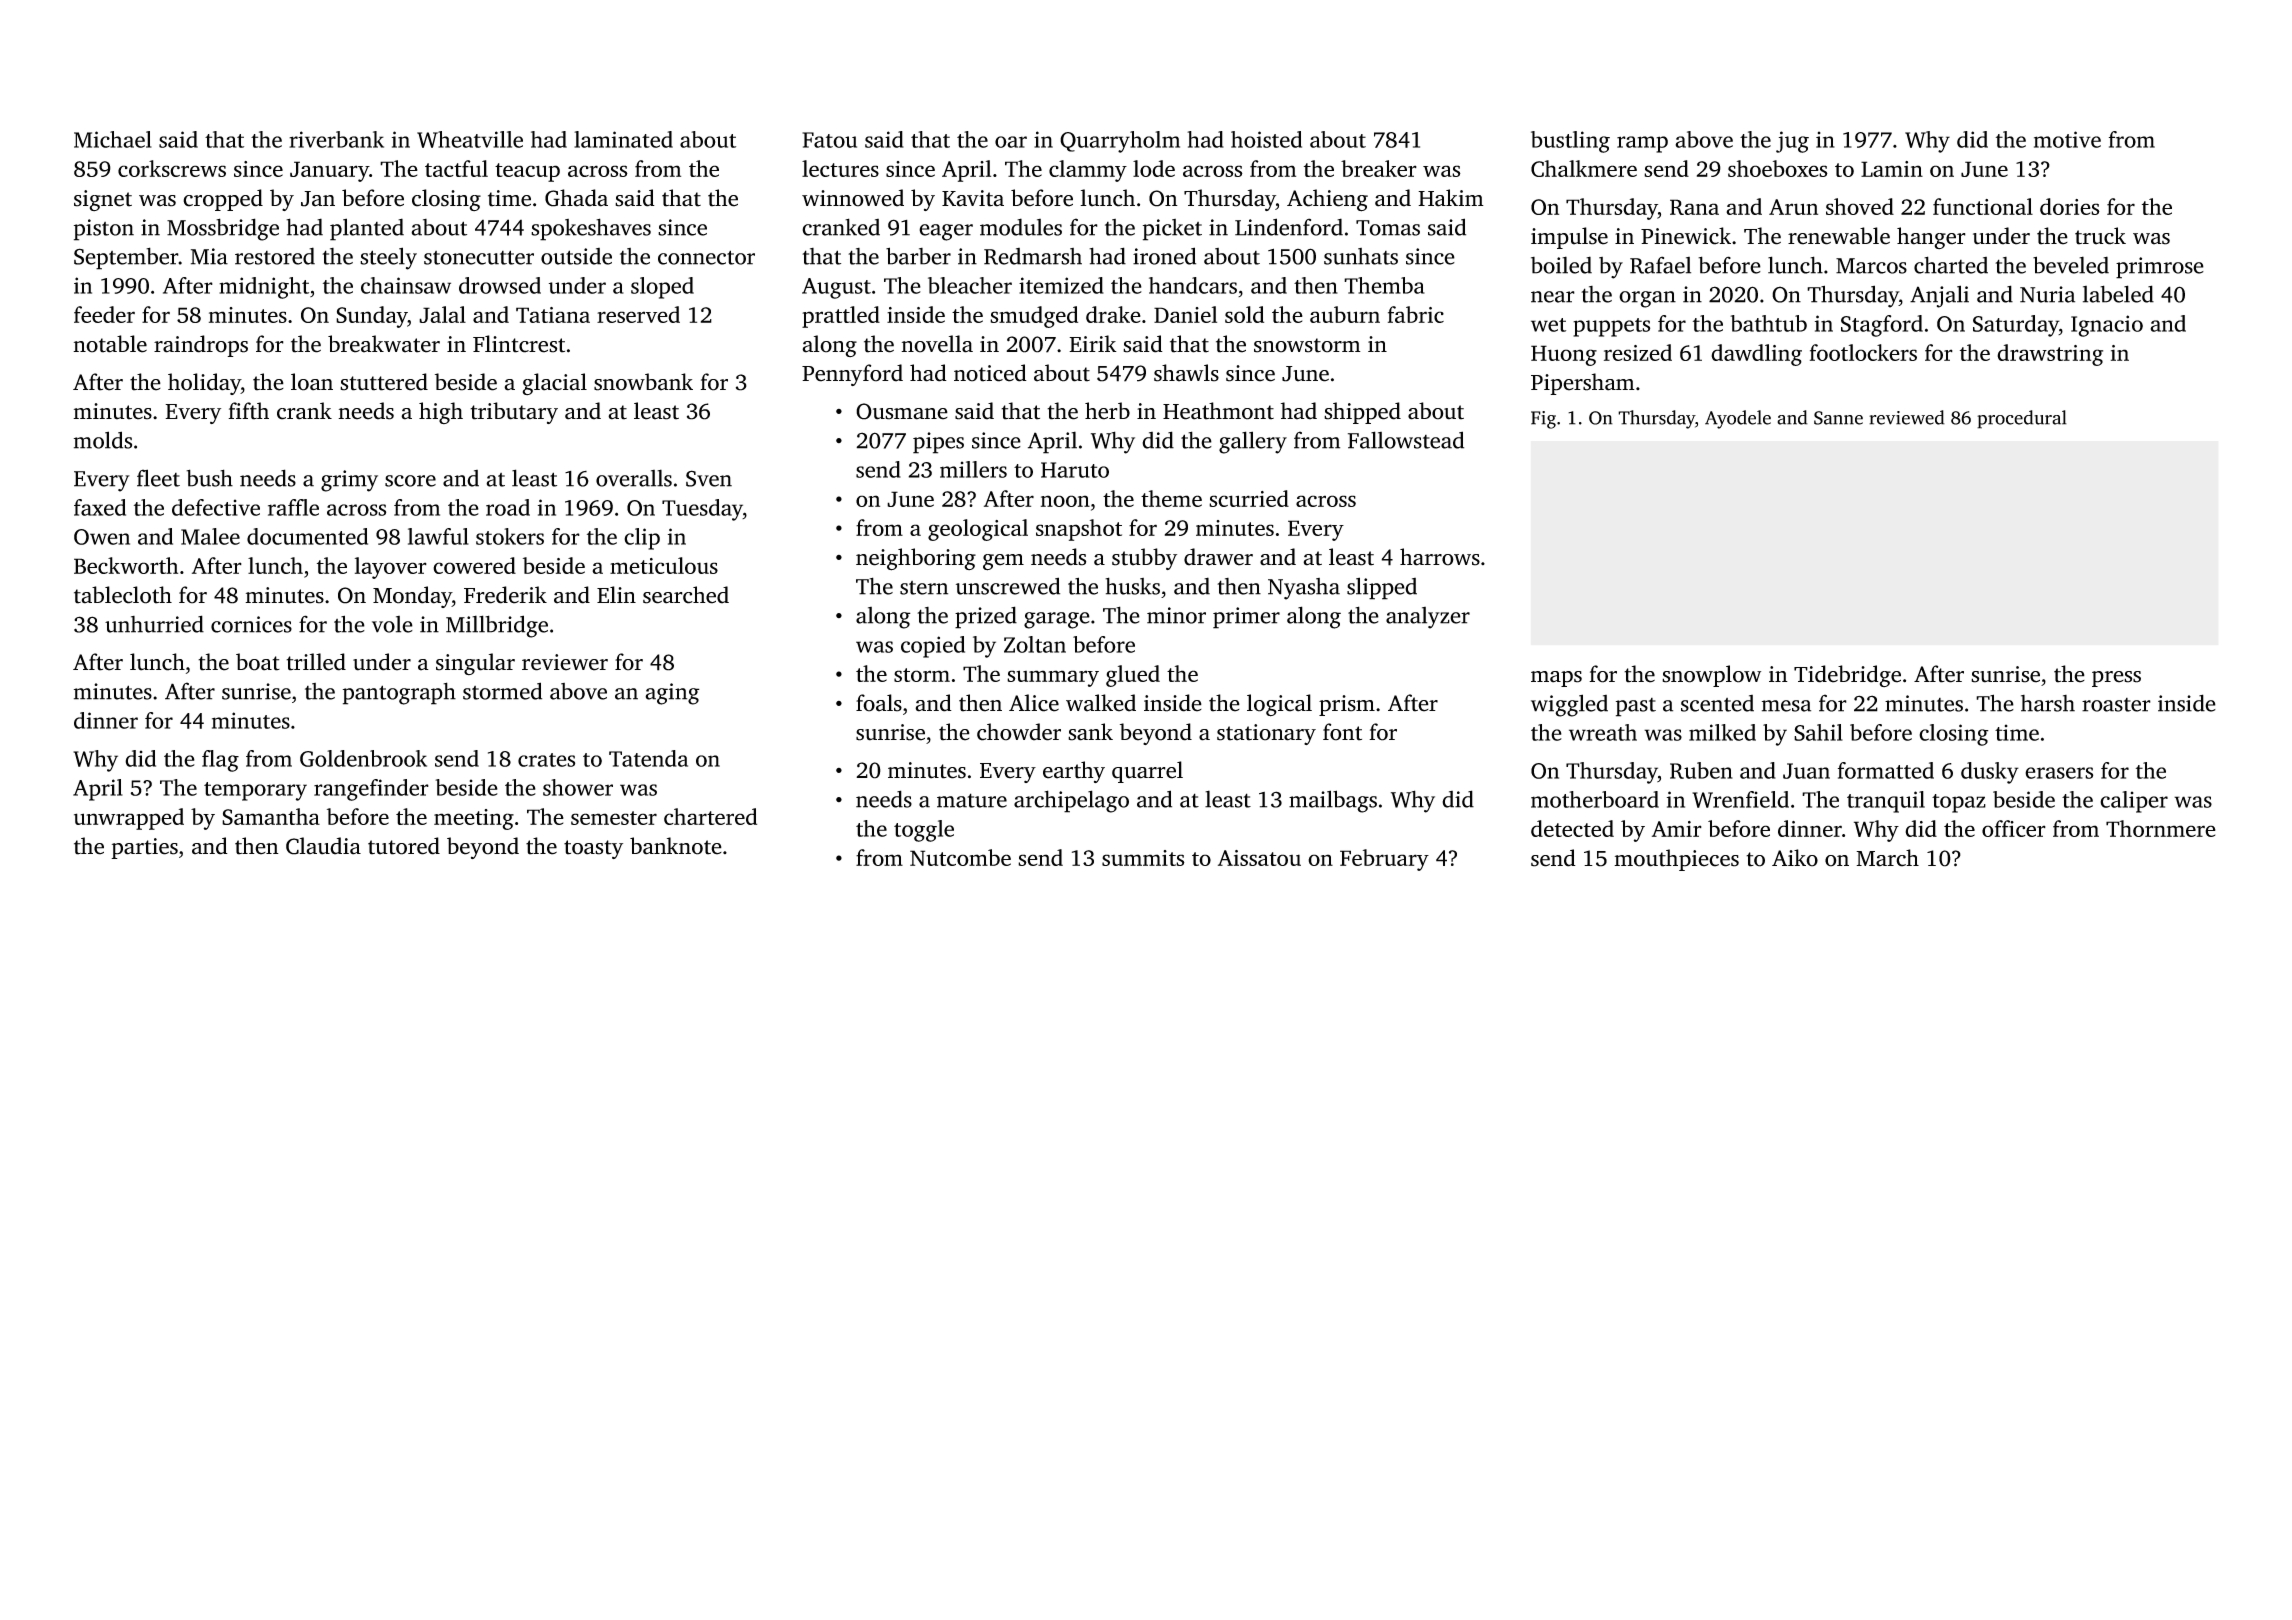 The height and width of the screenshot is (1620, 2292). What do you see at coordinates (220, 761) in the screenshot?
I see `flag` at bounding box center [220, 761].
